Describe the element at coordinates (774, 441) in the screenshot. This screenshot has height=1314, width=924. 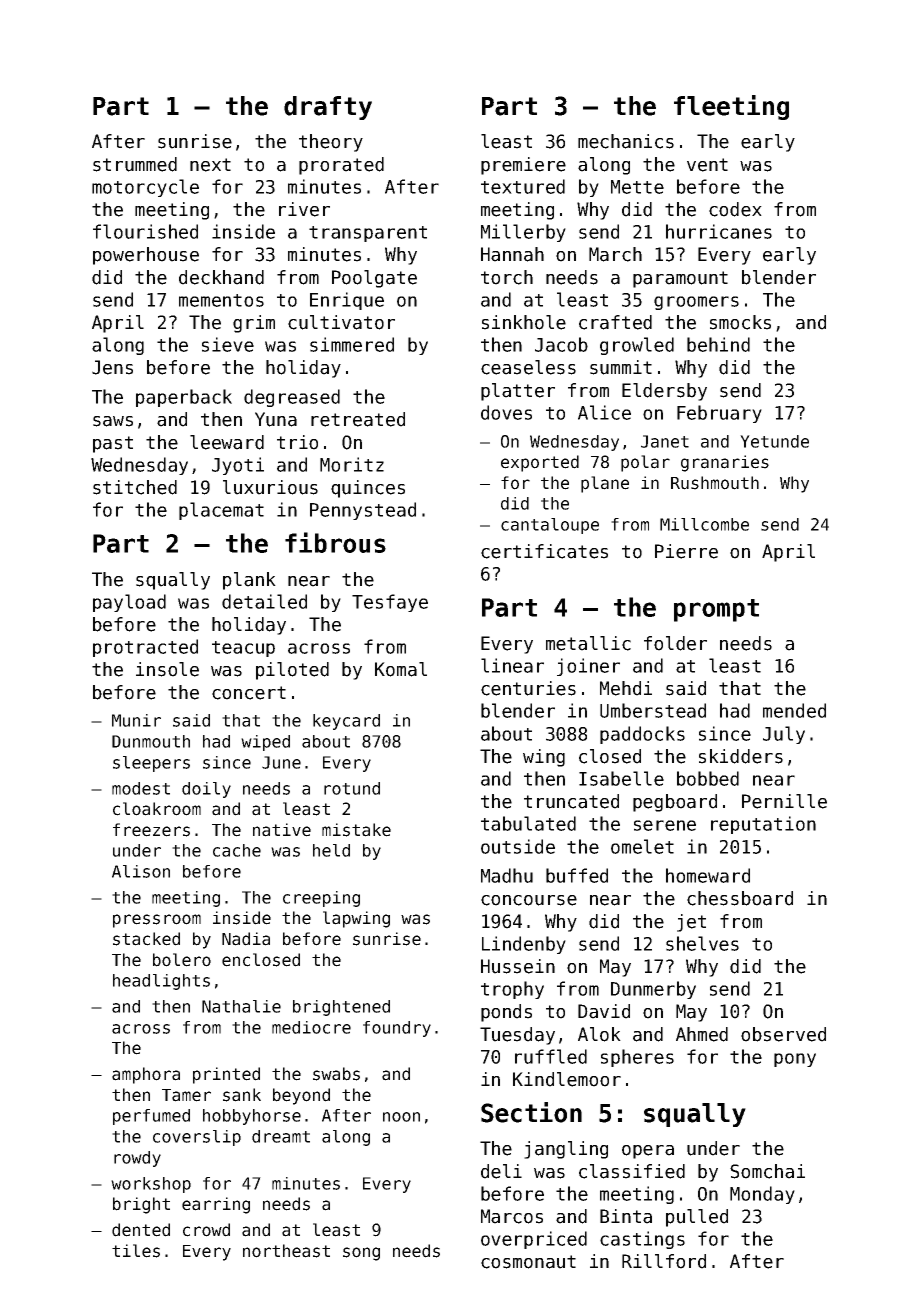
I see `Yetunde` at that location.
